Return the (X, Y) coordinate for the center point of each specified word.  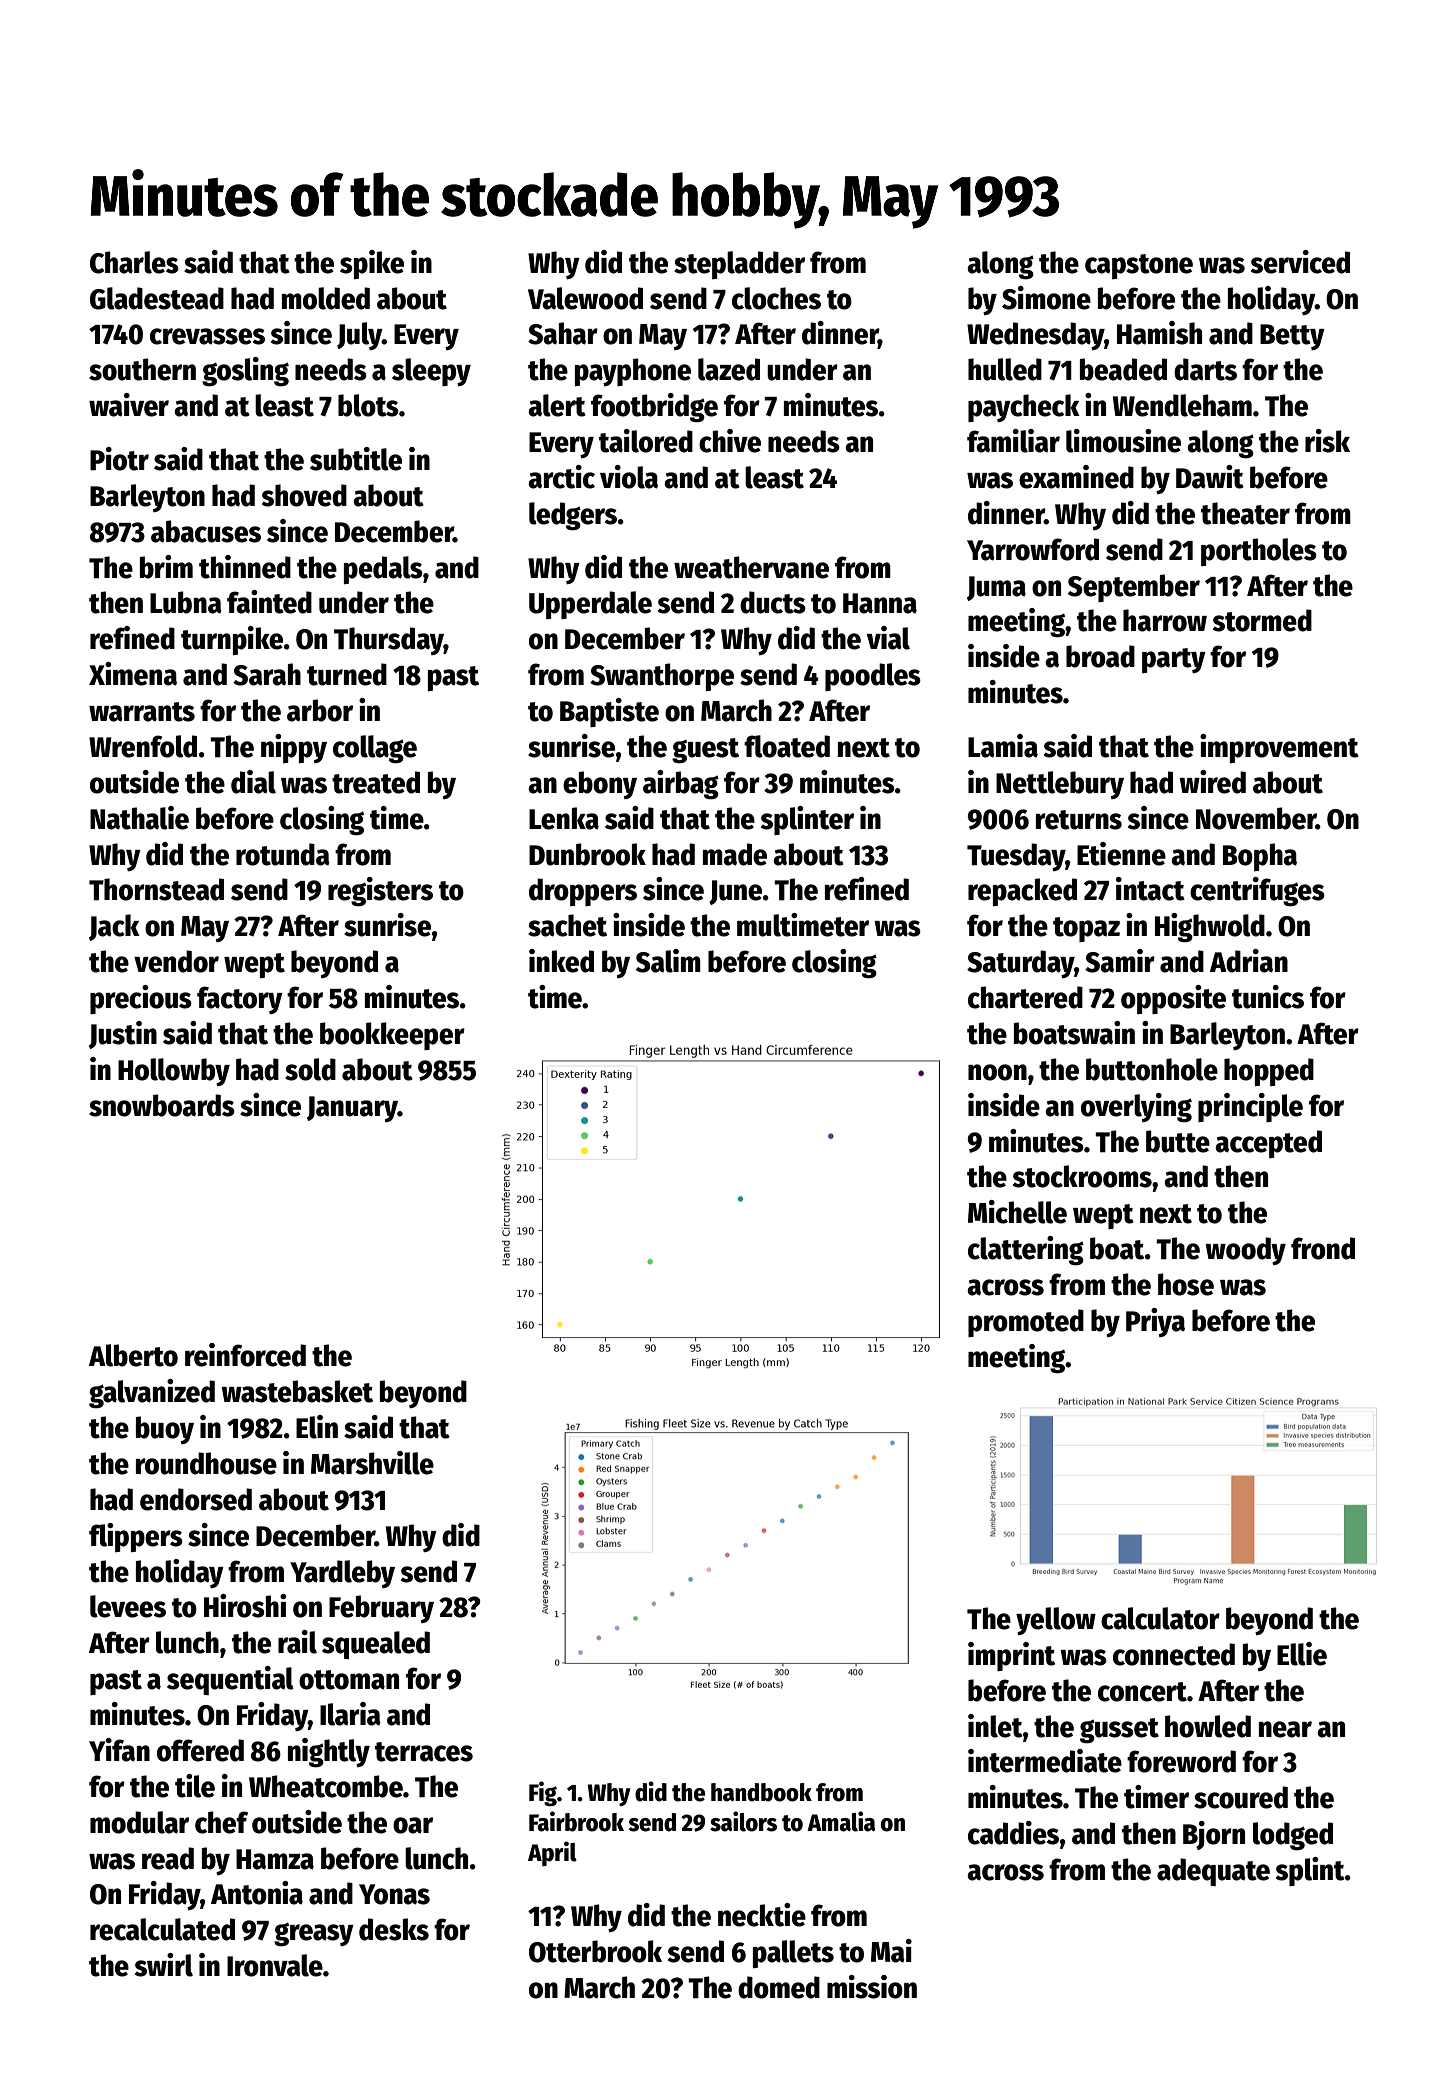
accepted (1268, 1144)
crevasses (207, 336)
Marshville (372, 1463)
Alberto (133, 1355)
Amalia (841, 1821)
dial (253, 782)
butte (1178, 1141)
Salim (668, 961)
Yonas (394, 1894)
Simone (1046, 298)
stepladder (739, 265)
